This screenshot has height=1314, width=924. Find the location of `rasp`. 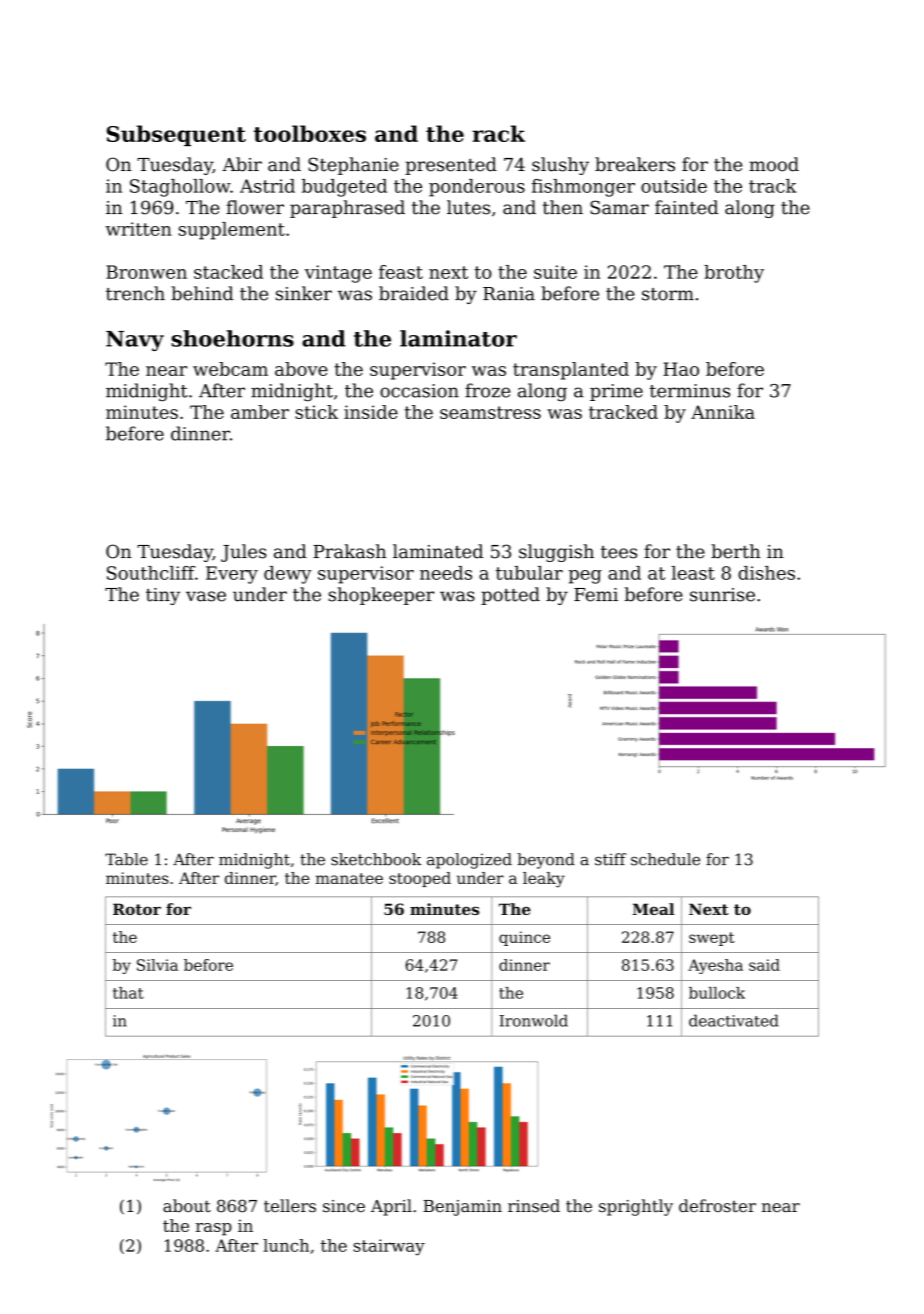

rasp is located at coordinates (214, 1229).
